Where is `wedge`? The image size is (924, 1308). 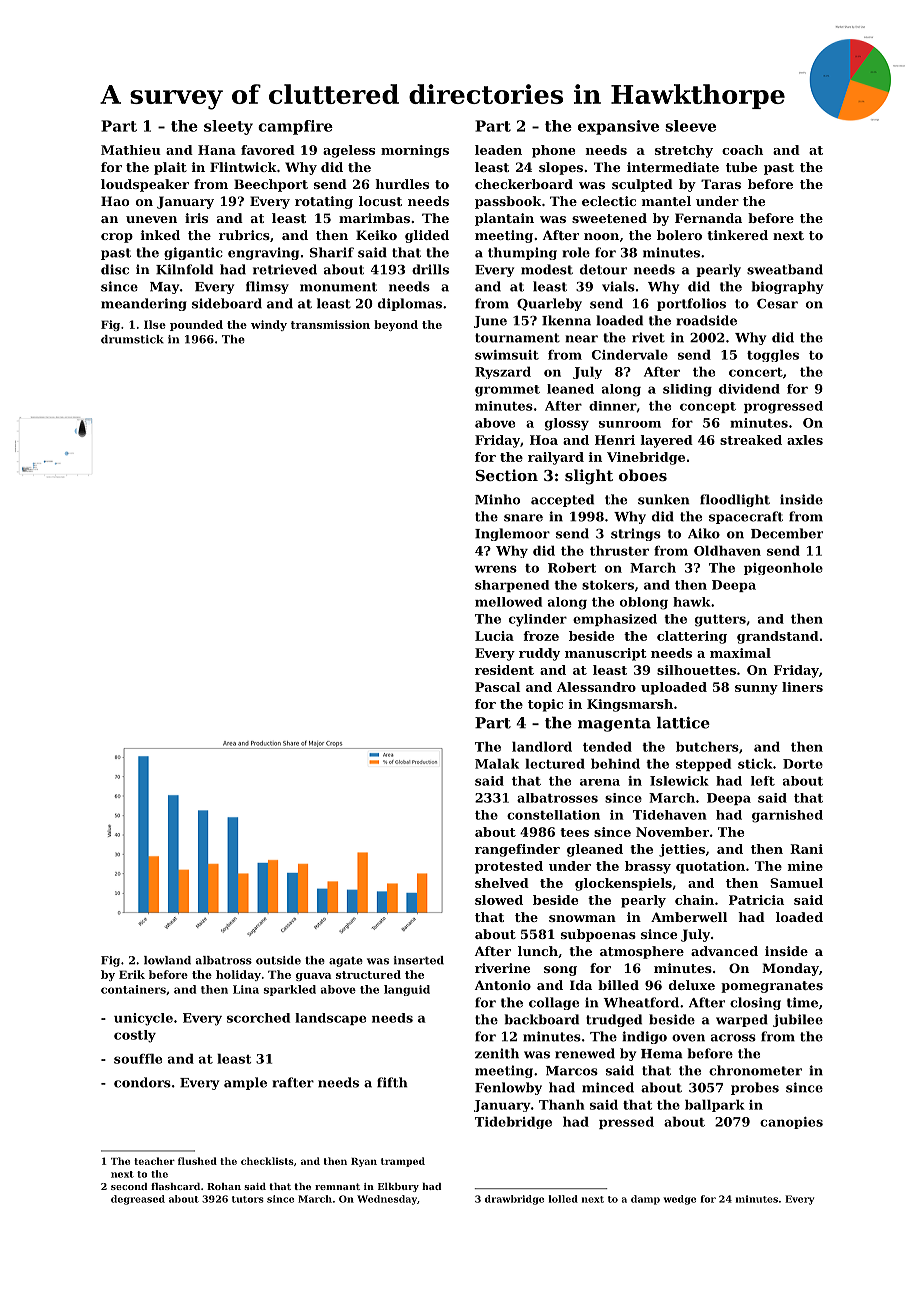
wedge is located at coordinates (680, 1200).
